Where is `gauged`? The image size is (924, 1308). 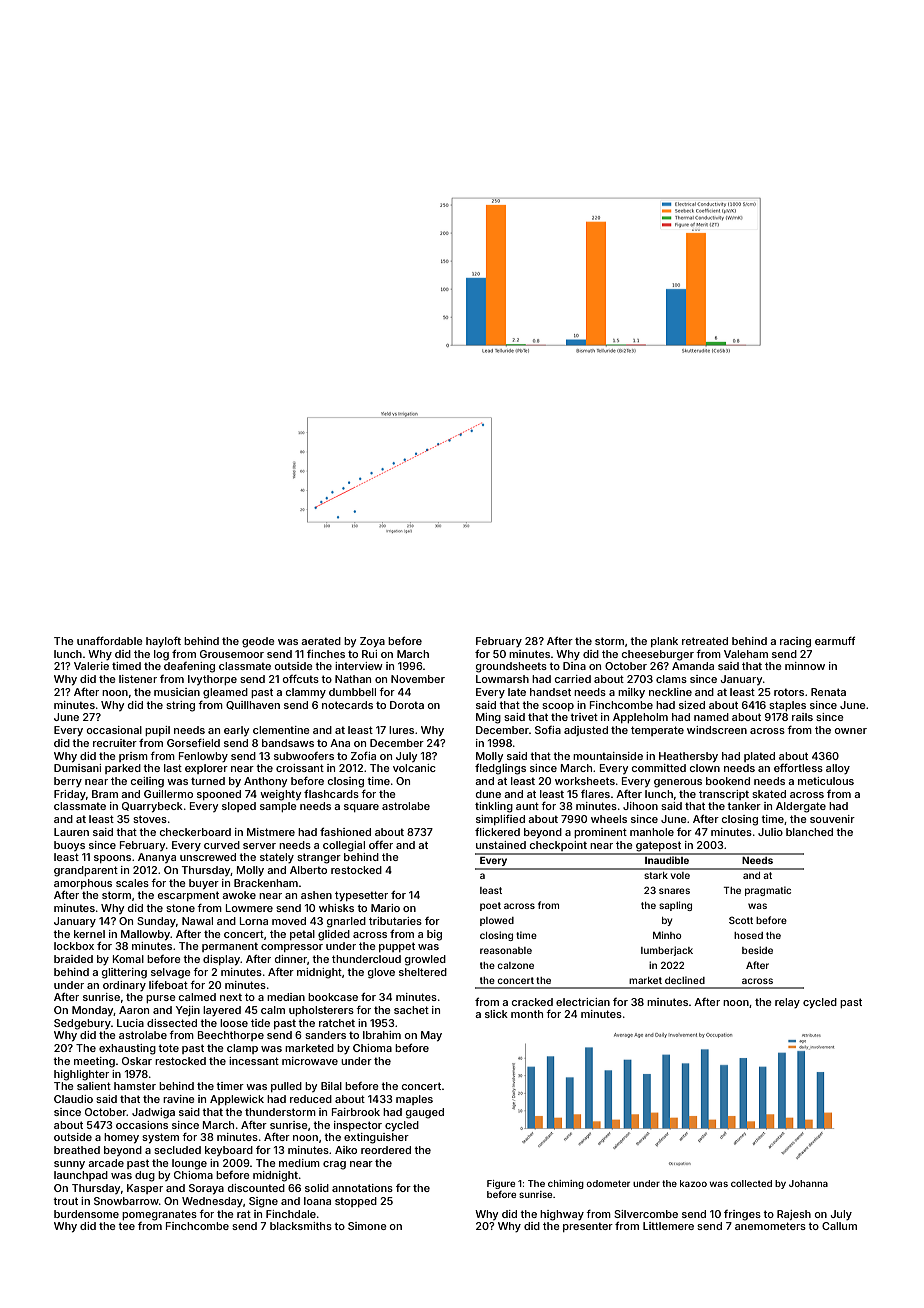 gauged is located at coordinates (425, 1113).
